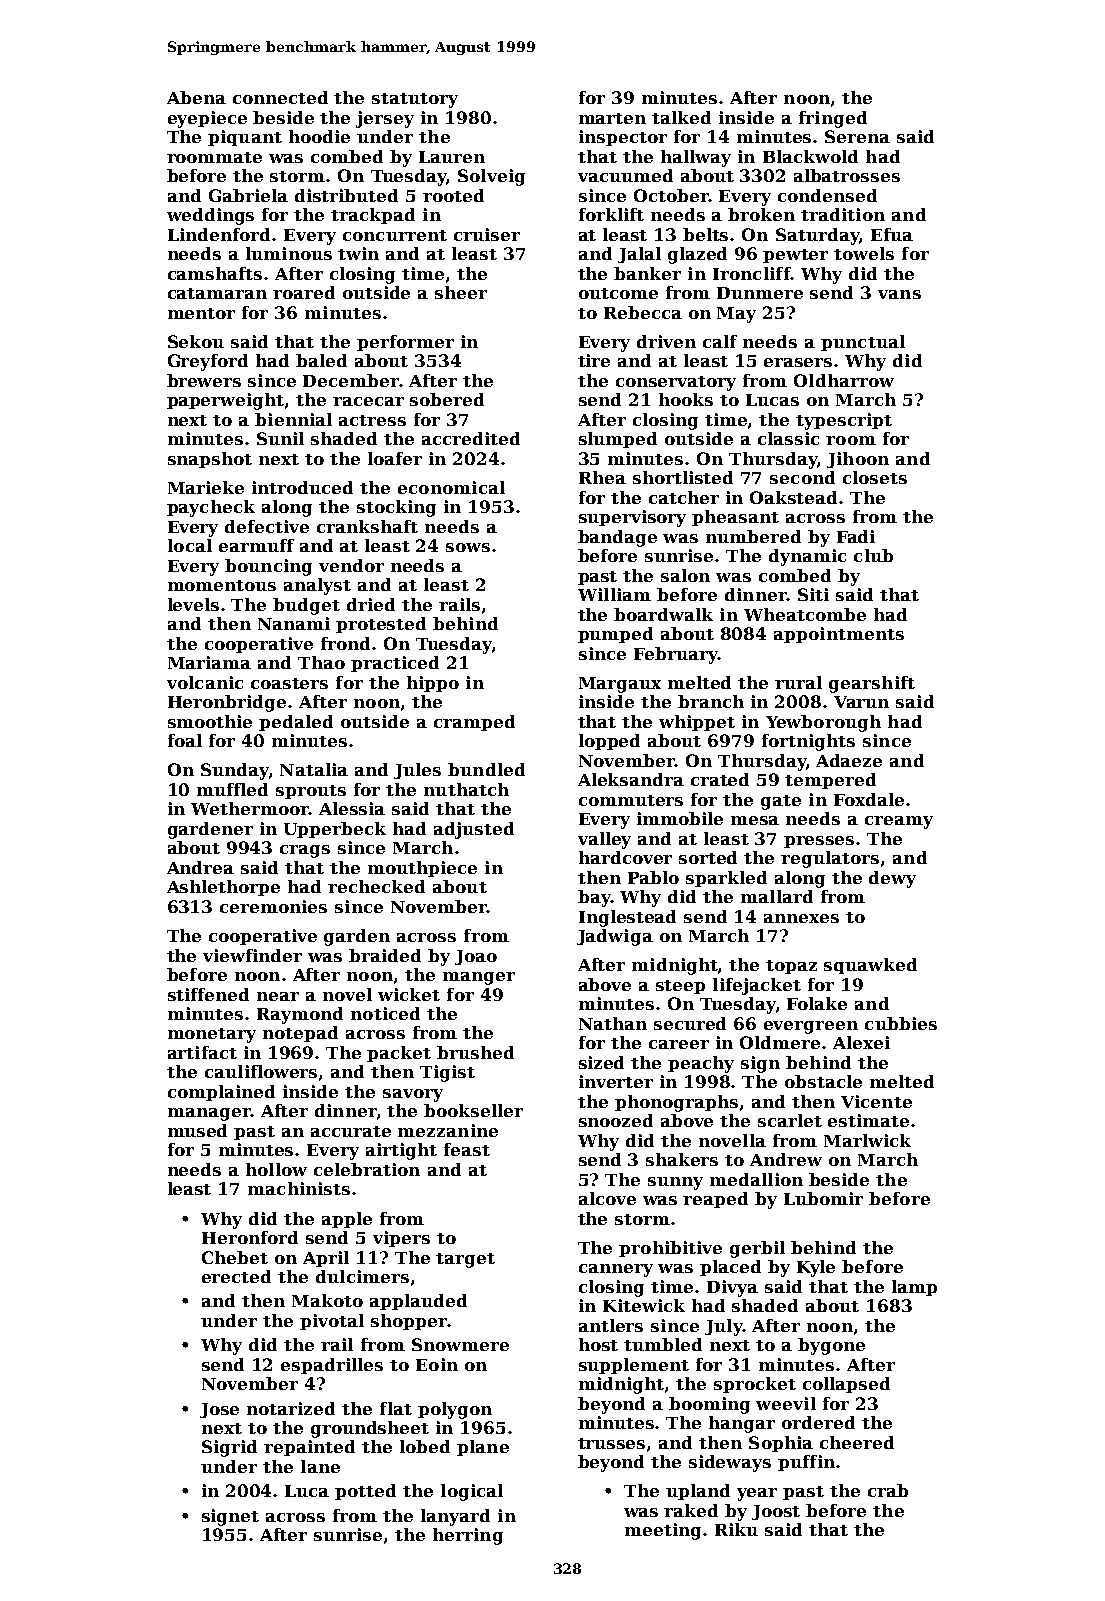  I want to click on cramped, so click(474, 723).
